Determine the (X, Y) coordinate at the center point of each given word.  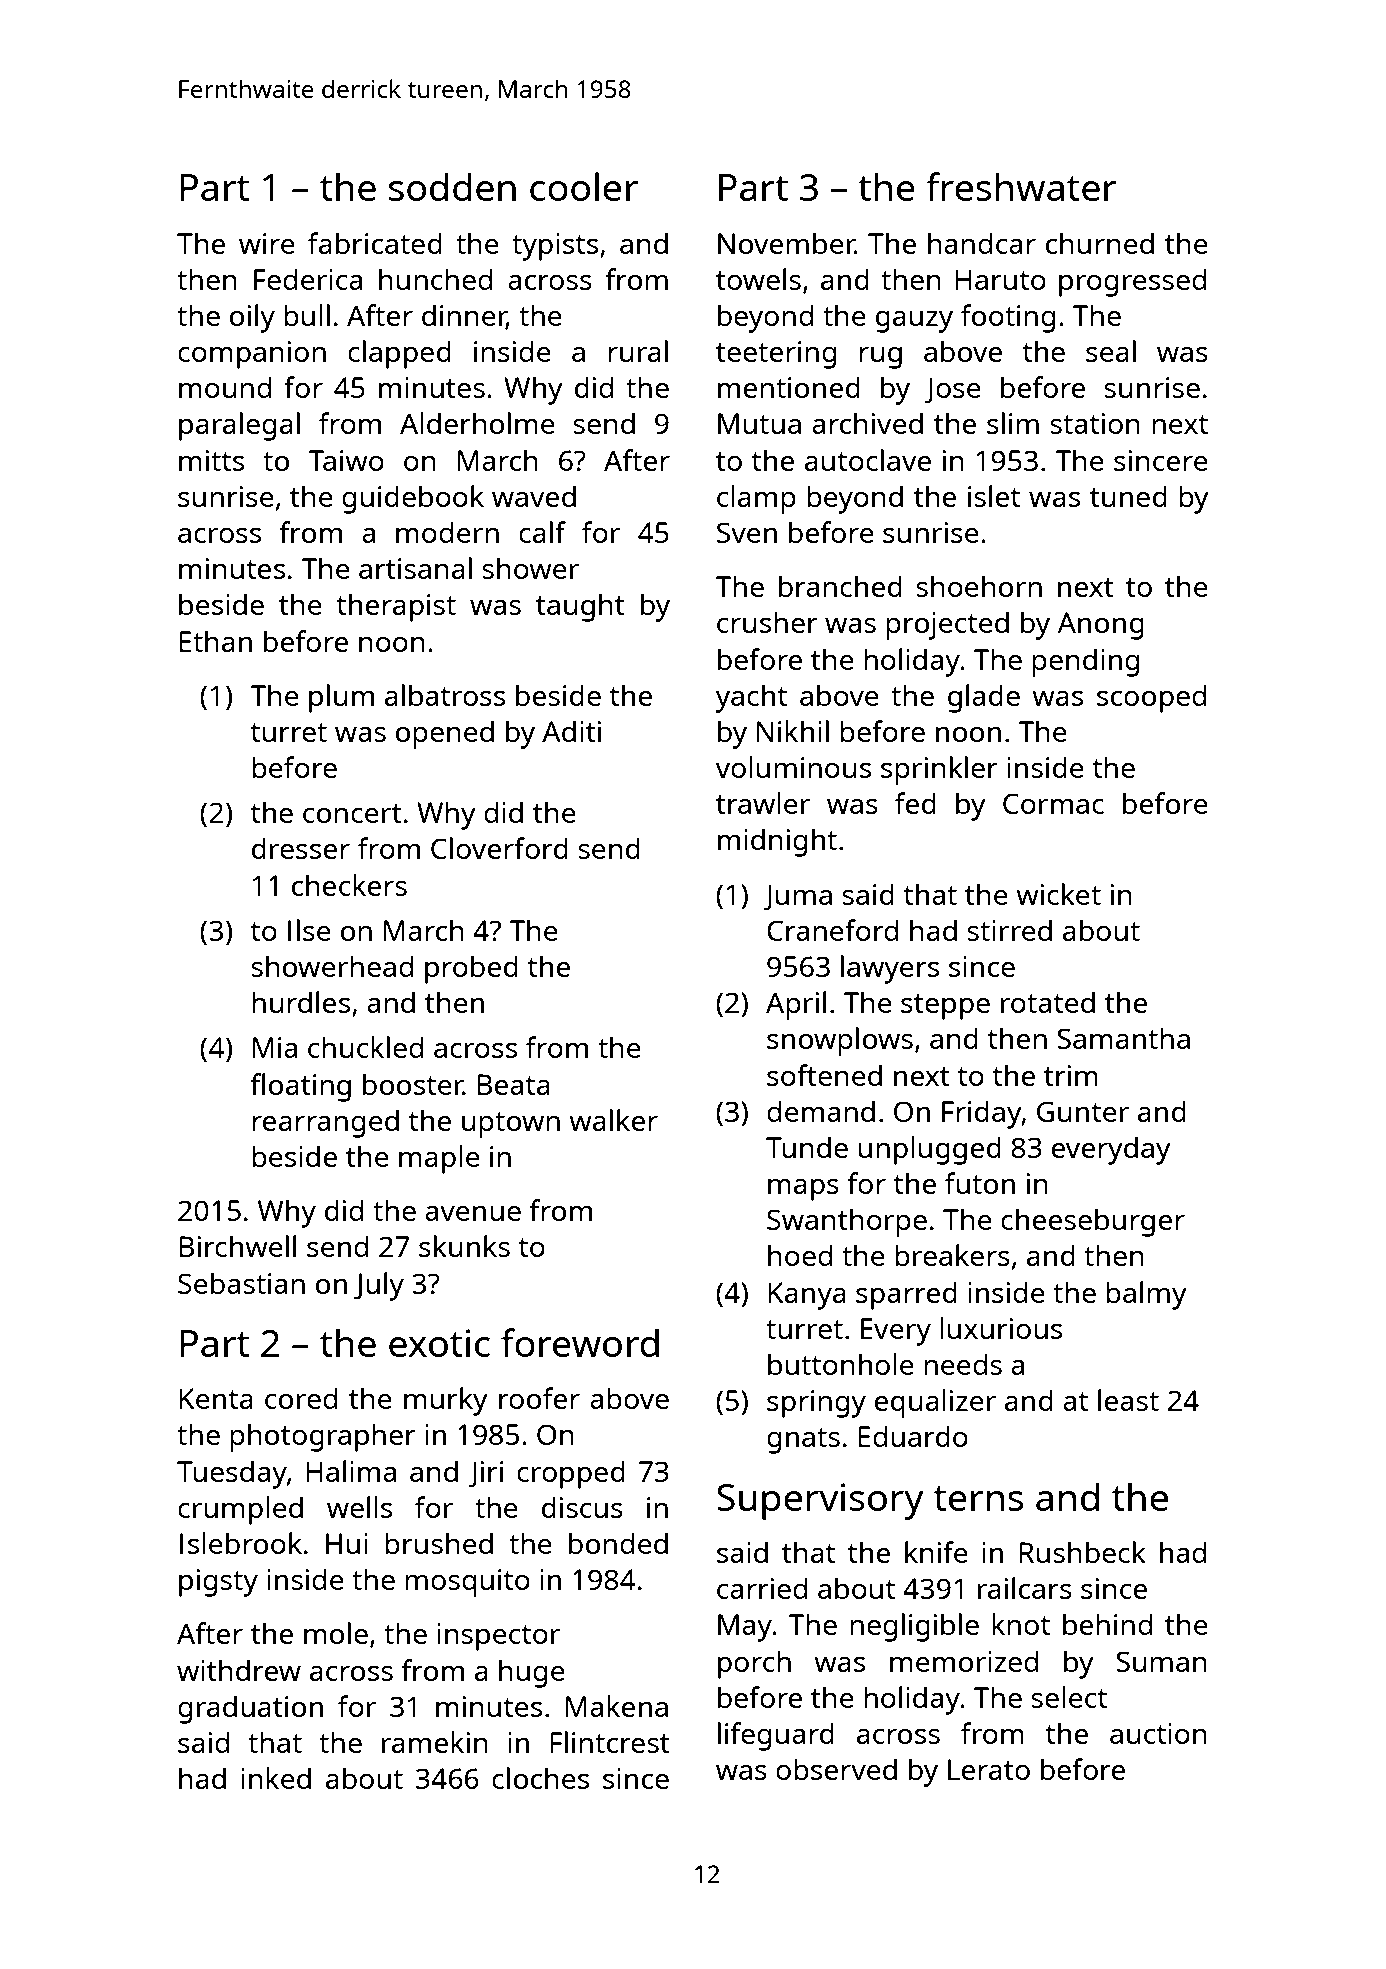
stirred (1009, 930)
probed (471, 969)
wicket (1058, 894)
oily (252, 318)
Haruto (1000, 279)
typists (555, 247)
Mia (275, 1047)
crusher (767, 622)
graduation (250, 1709)
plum (341, 698)
